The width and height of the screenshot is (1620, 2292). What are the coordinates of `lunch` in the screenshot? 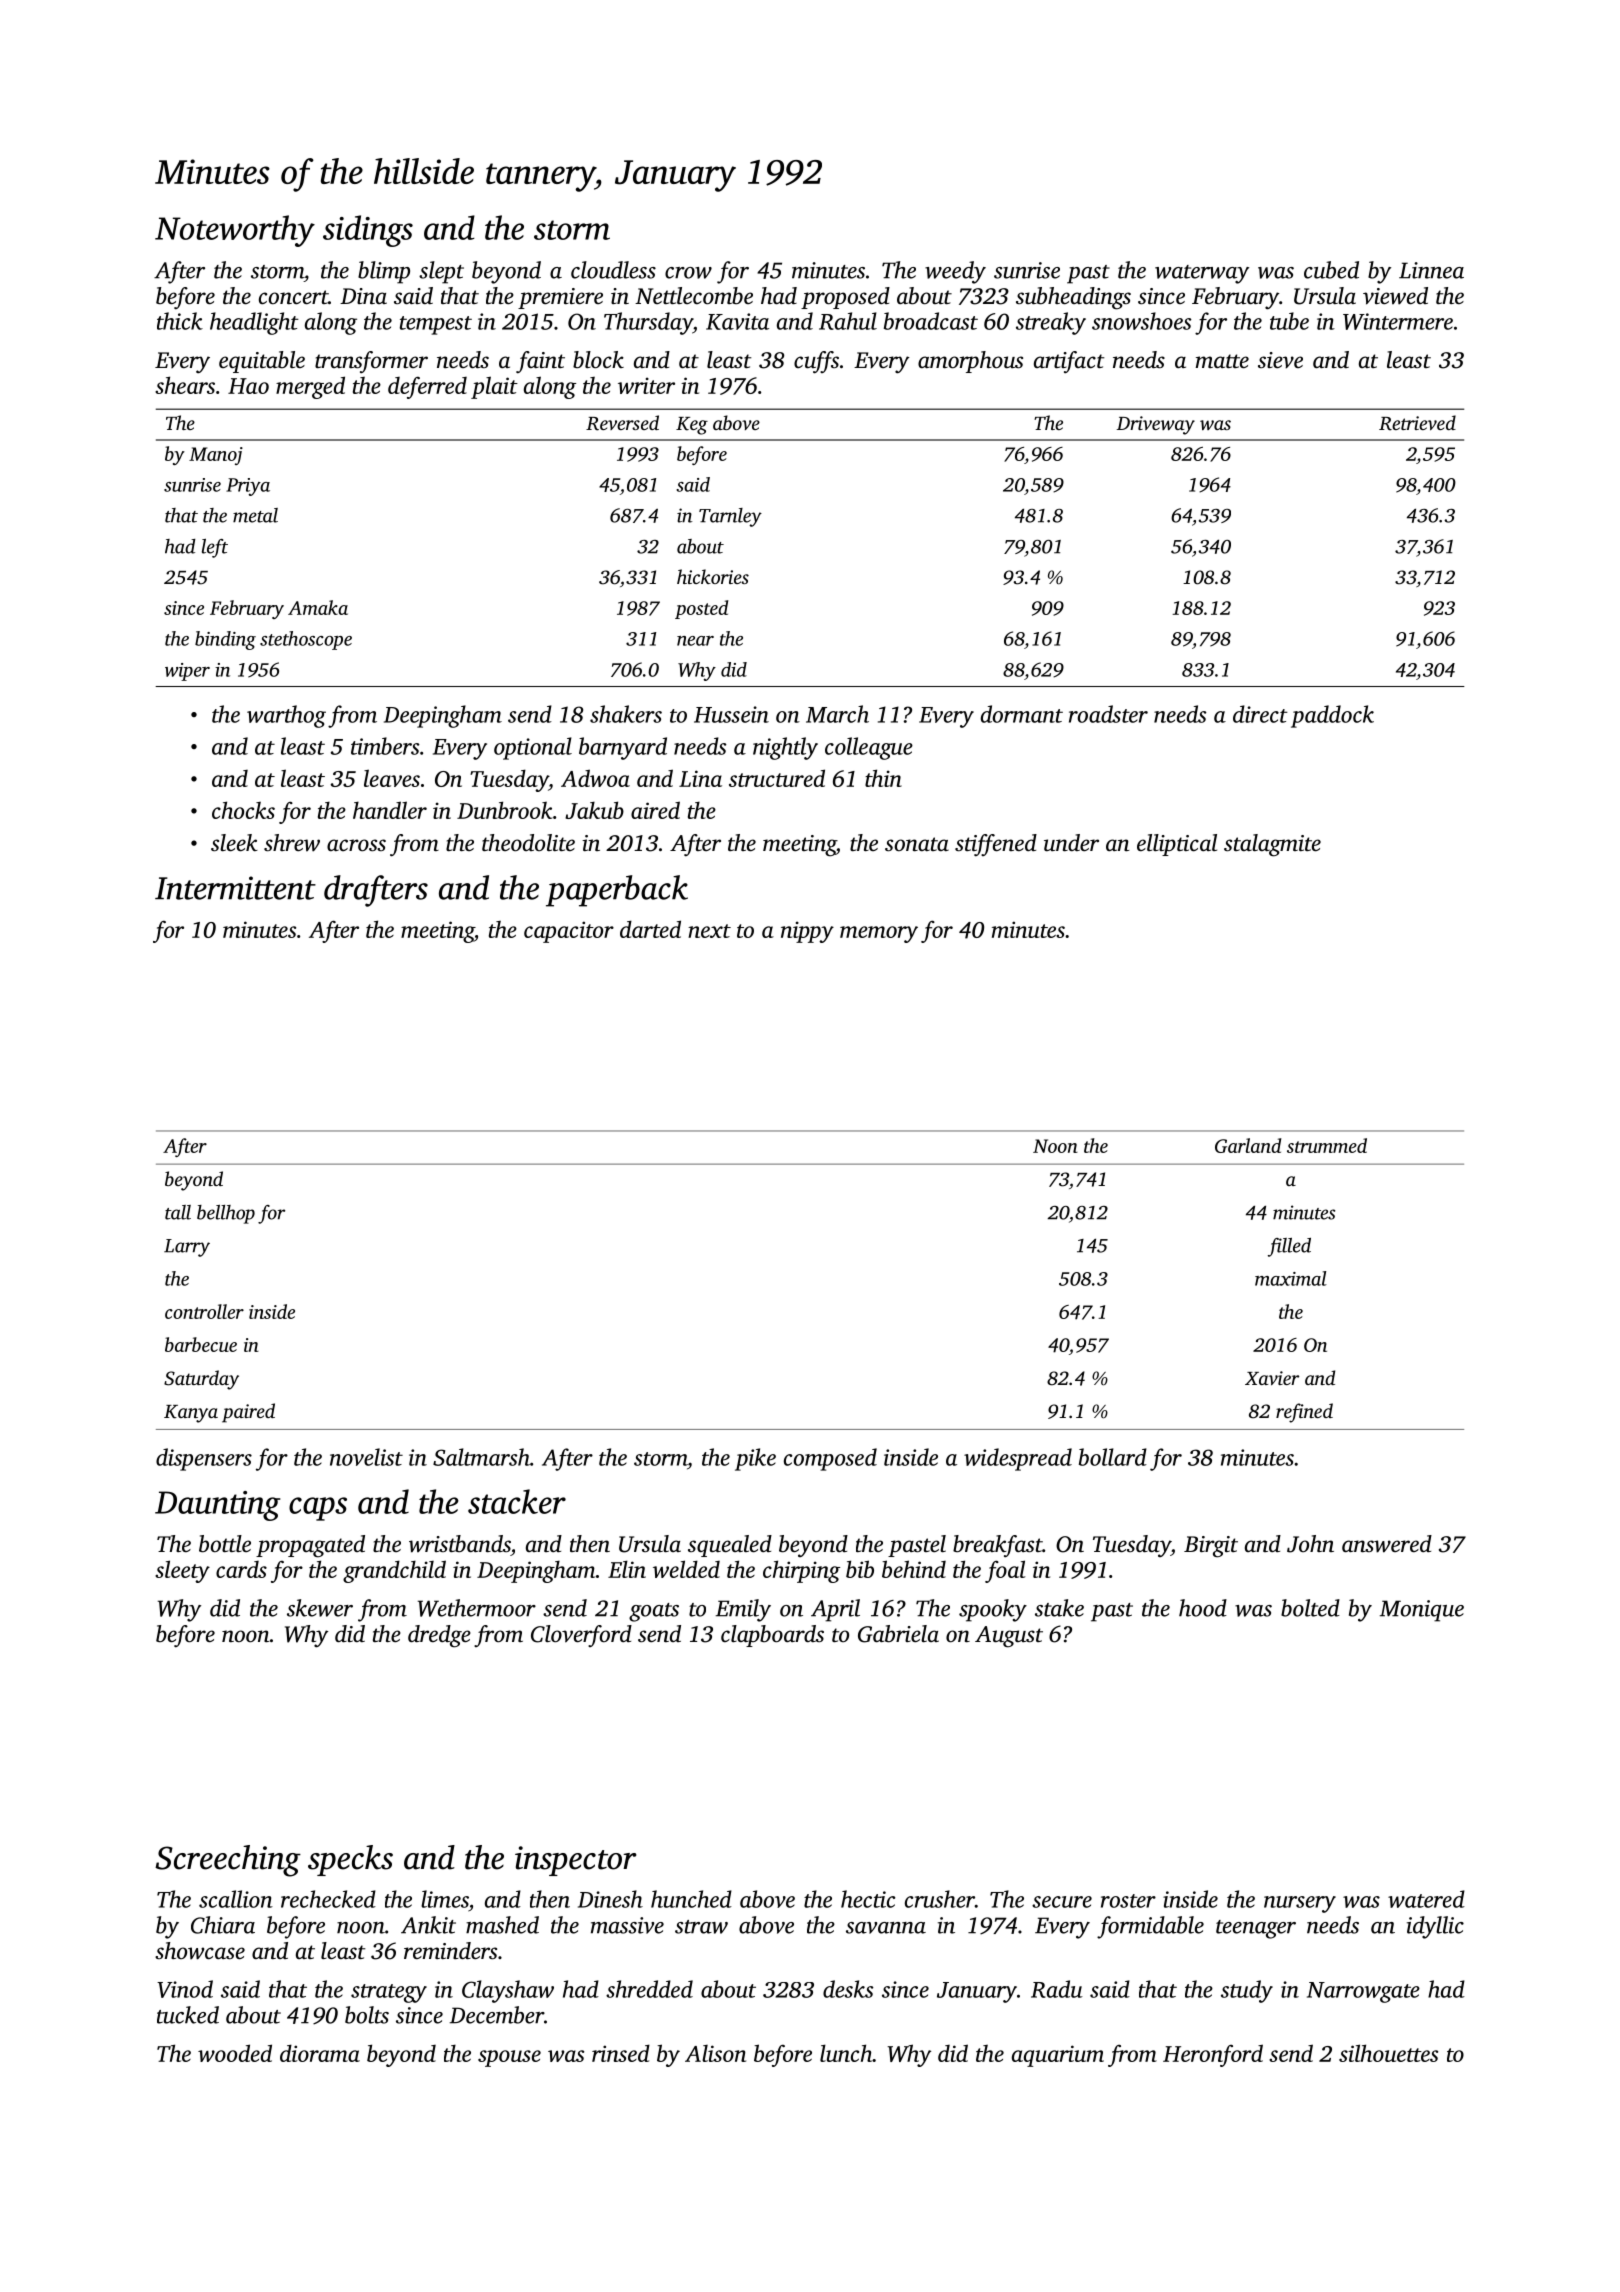 It's located at (846, 2053).
